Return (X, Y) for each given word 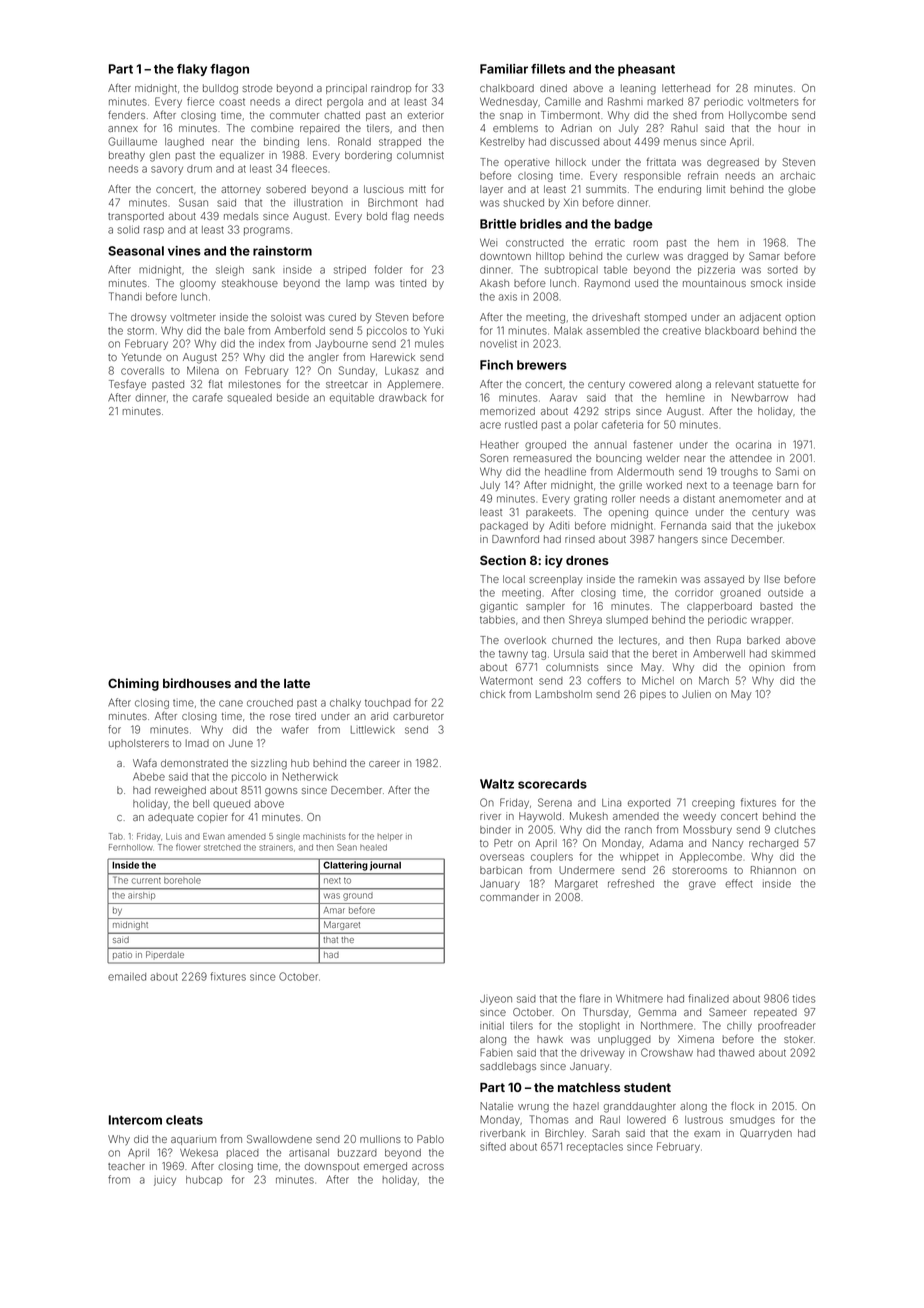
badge (633, 225)
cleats (184, 1120)
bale (234, 331)
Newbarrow (760, 397)
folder (388, 269)
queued (231, 805)
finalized (708, 998)
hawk (550, 1039)
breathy (127, 156)
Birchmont (393, 202)
